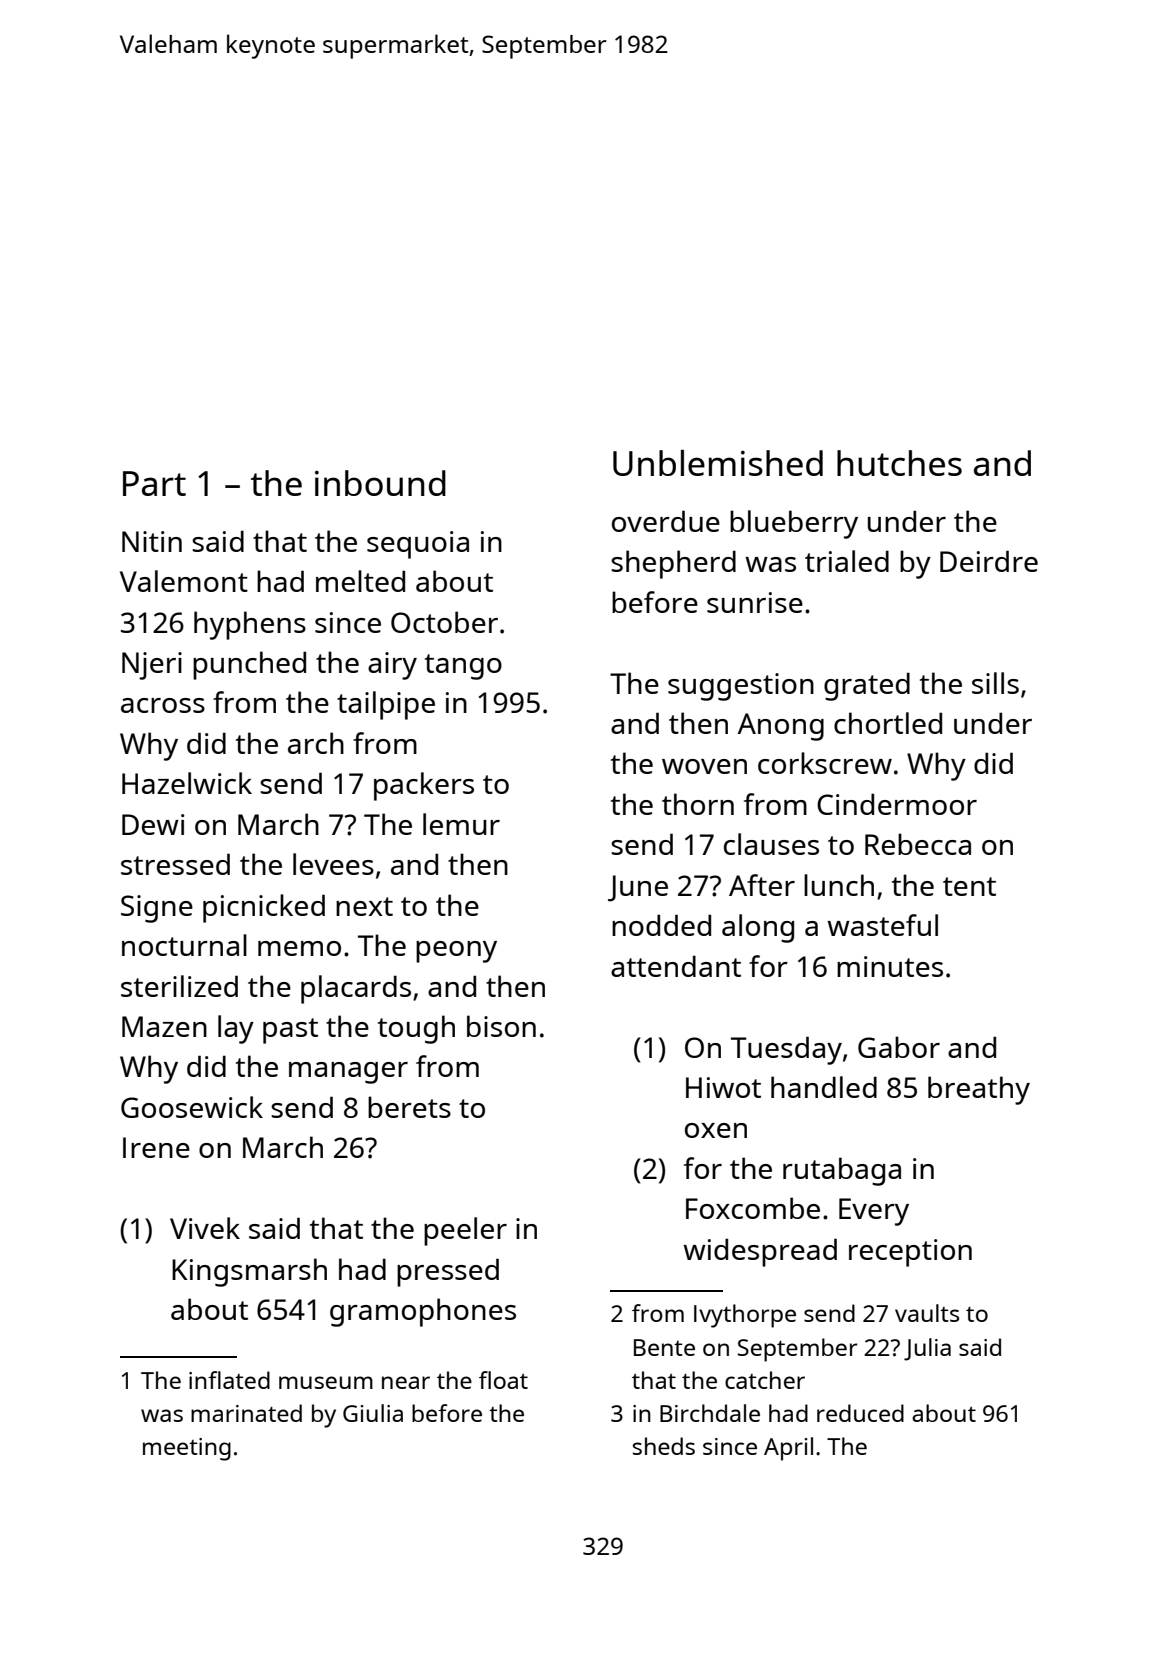  What do you see at coordinates (264, 908) in the document?
I see `picnicked` at bounding box center [264, 908].
